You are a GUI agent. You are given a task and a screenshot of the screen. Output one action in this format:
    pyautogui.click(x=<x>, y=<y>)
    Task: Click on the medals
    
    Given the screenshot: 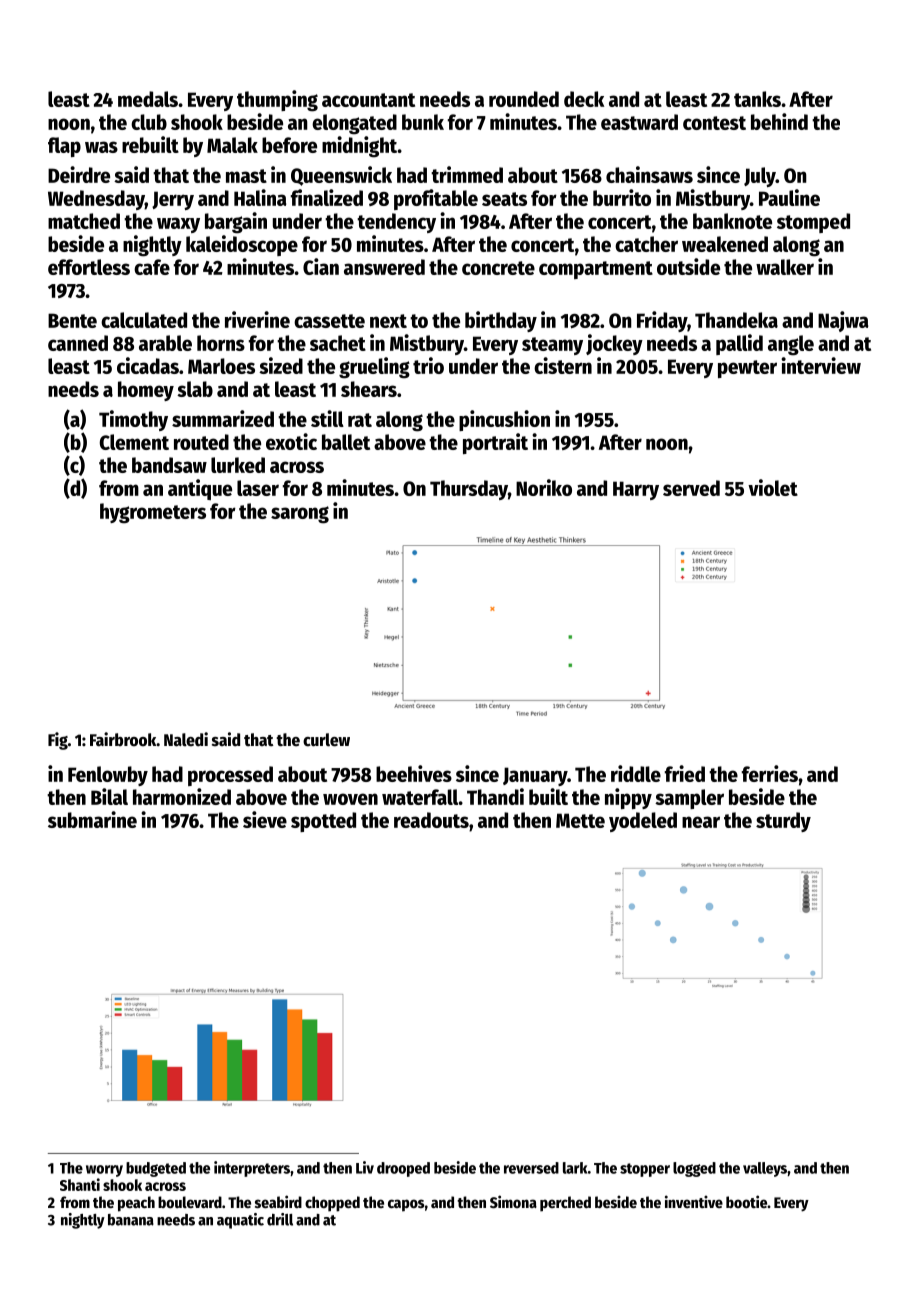 What is the action you would take?
    pyautogui.click(x=148, y=99)
